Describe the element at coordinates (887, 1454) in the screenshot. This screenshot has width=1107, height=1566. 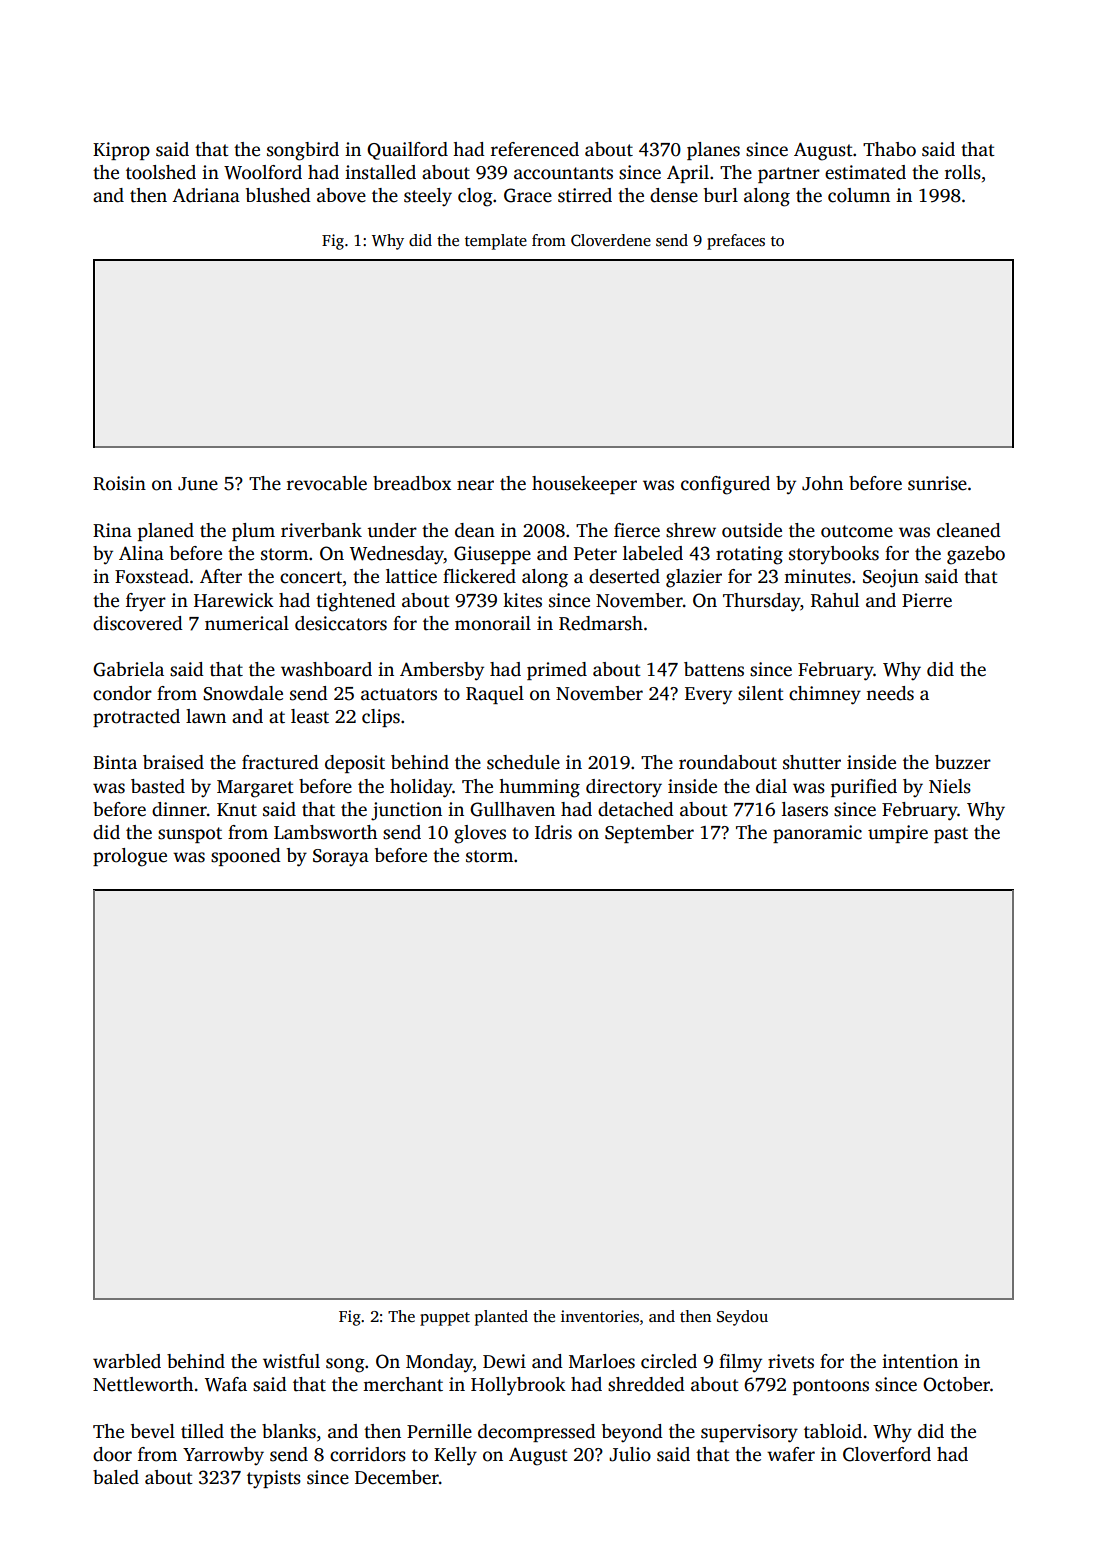
I see `Cloverford` at that location.
